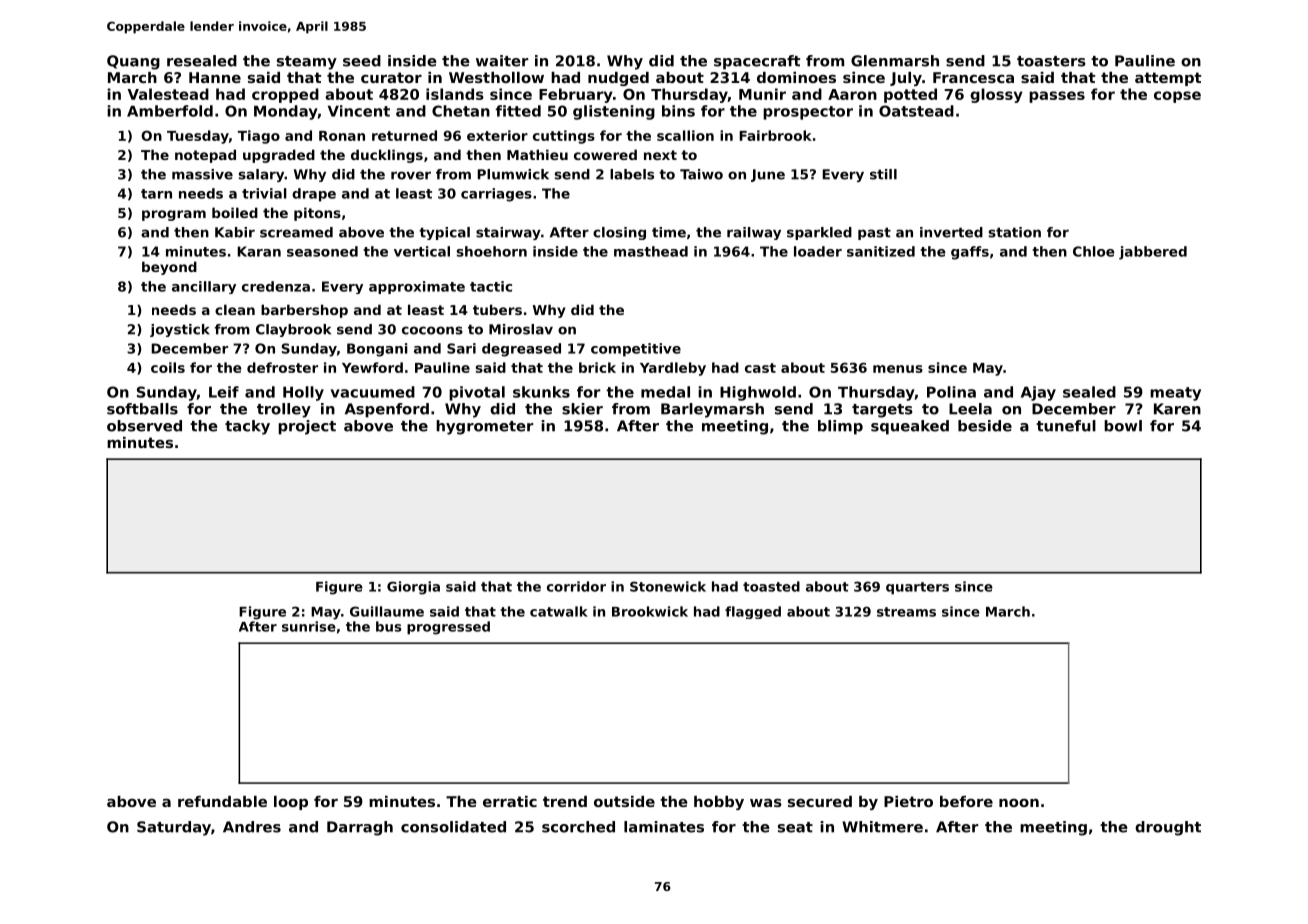 This screenshot has height=924, width=1308. I want to click on Saturday, so click(174, 828).
